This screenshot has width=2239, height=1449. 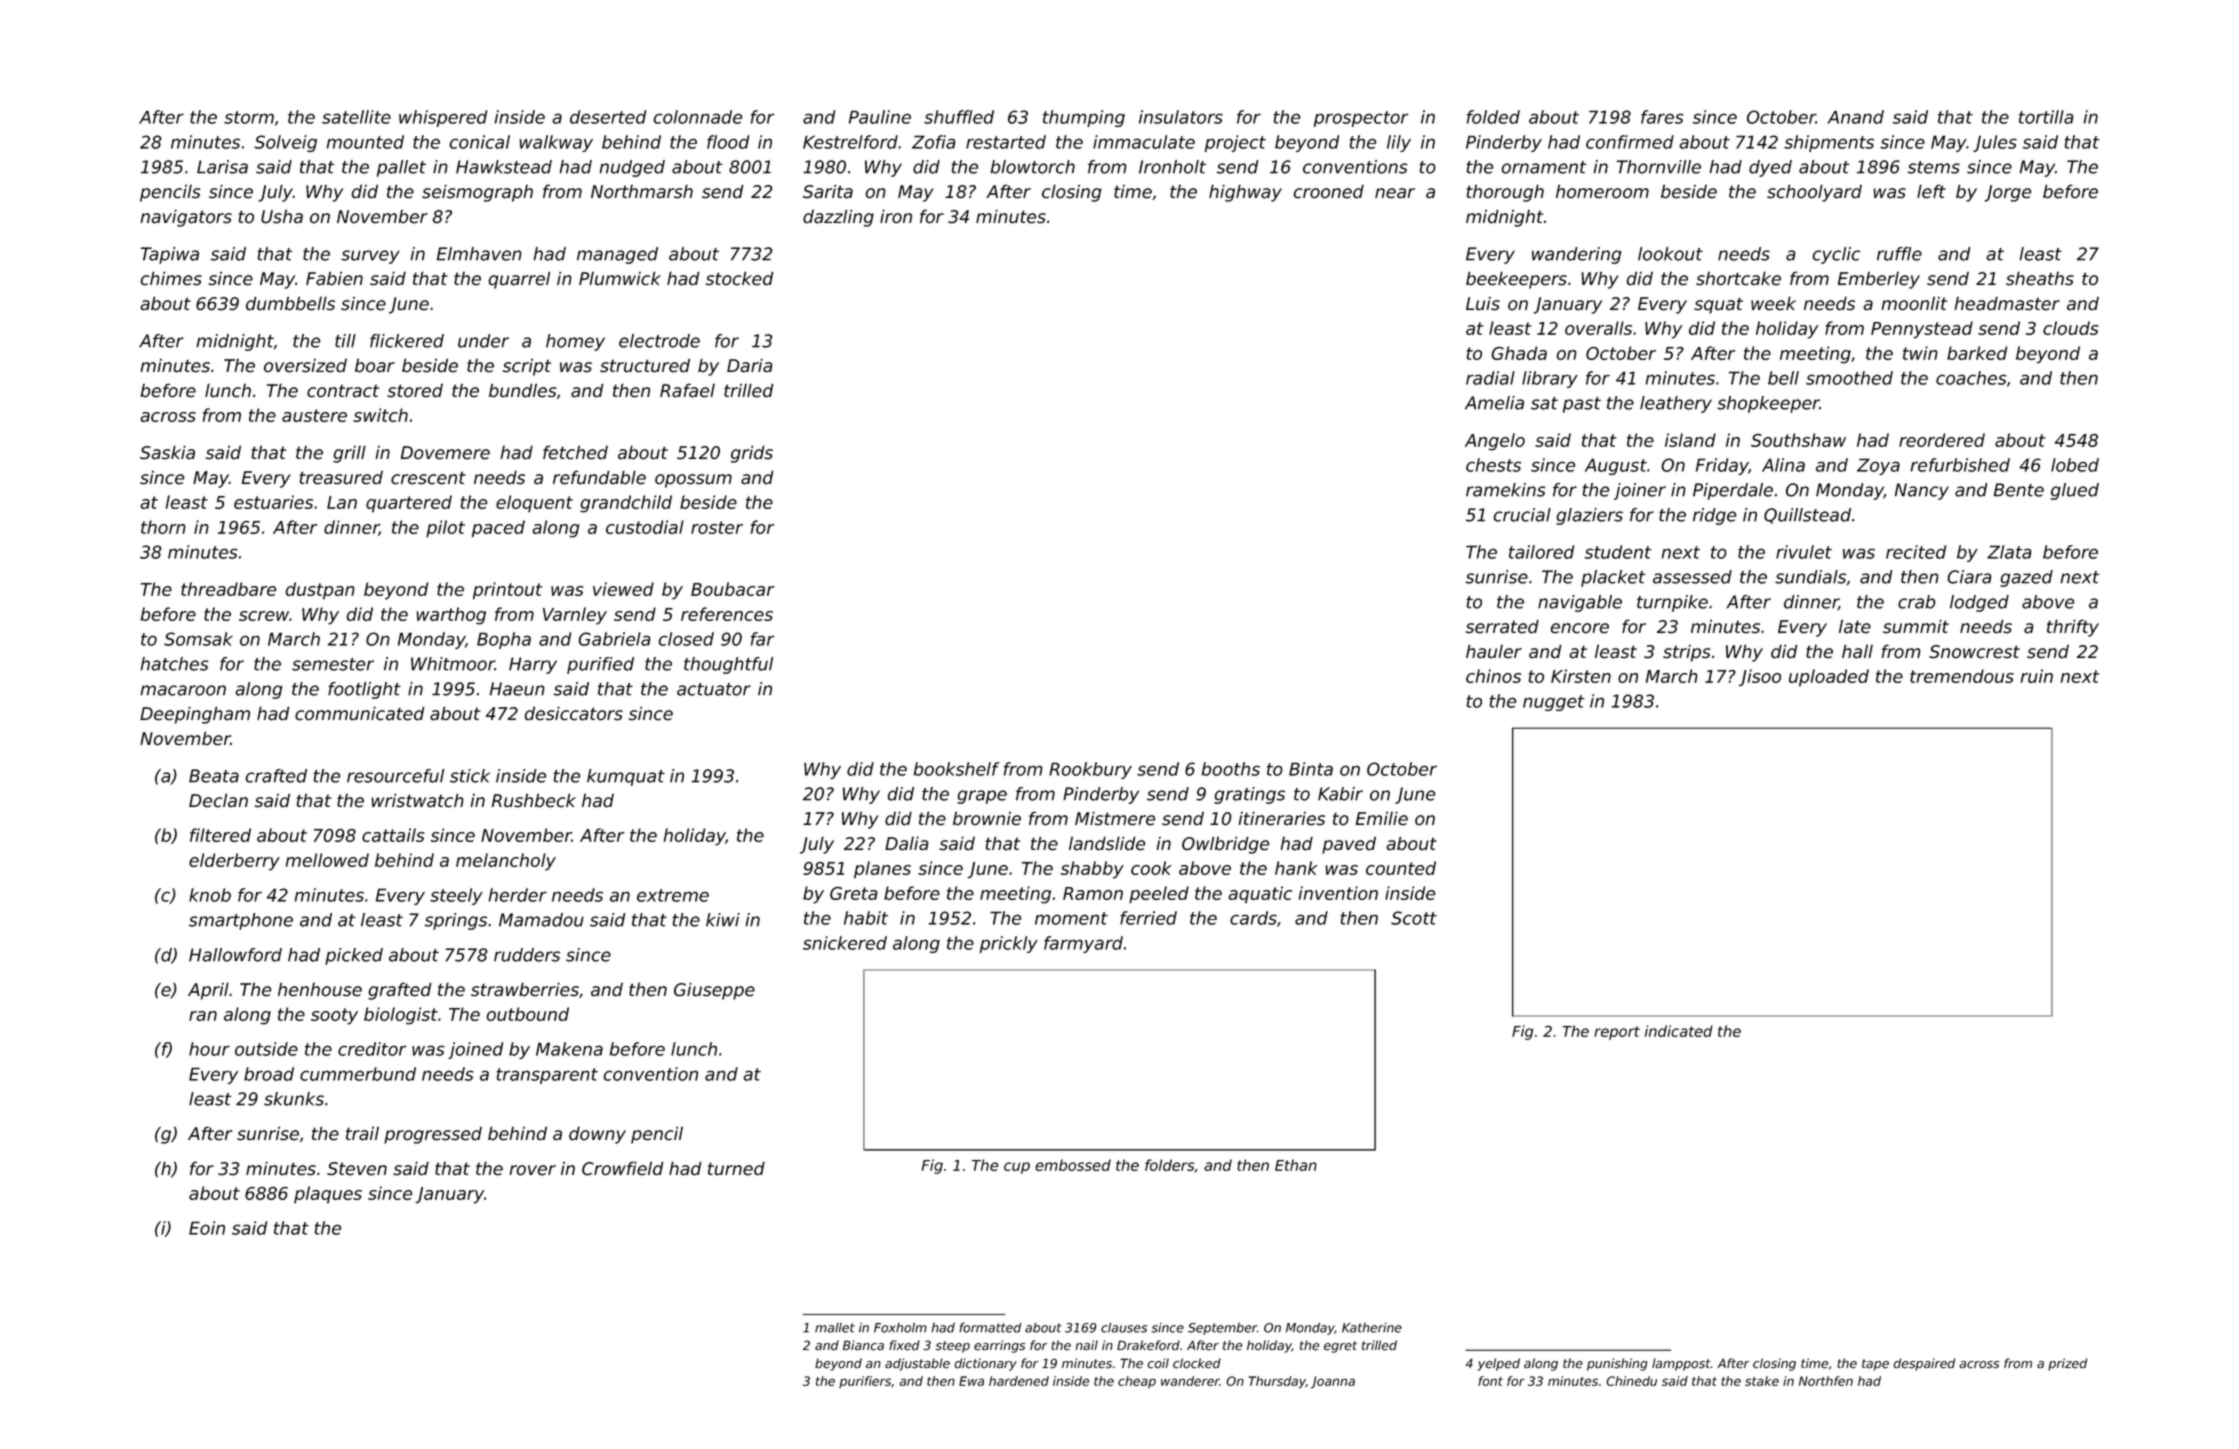 I want to click on Ewa, so click(x=971, y=1381).
